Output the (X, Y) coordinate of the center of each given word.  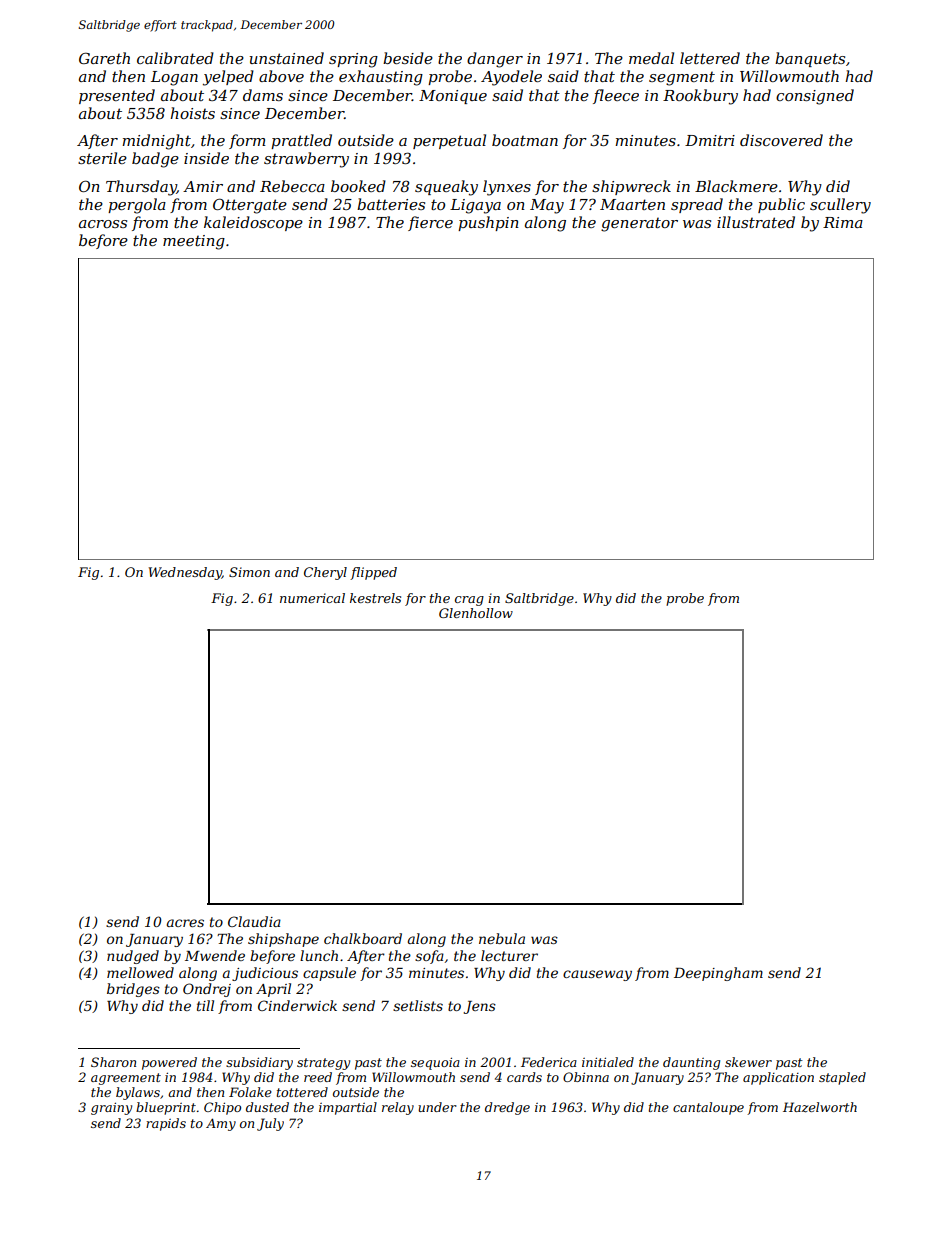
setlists (418, 1005)
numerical (312, 598)
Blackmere (736, 186)
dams (263, 95)
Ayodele (511, 78)
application (778, 1078)
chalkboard (363, 938)
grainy (111, 1108)
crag (469, 601)
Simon (249, 572)
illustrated (756, 222)
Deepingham (718, 974)
